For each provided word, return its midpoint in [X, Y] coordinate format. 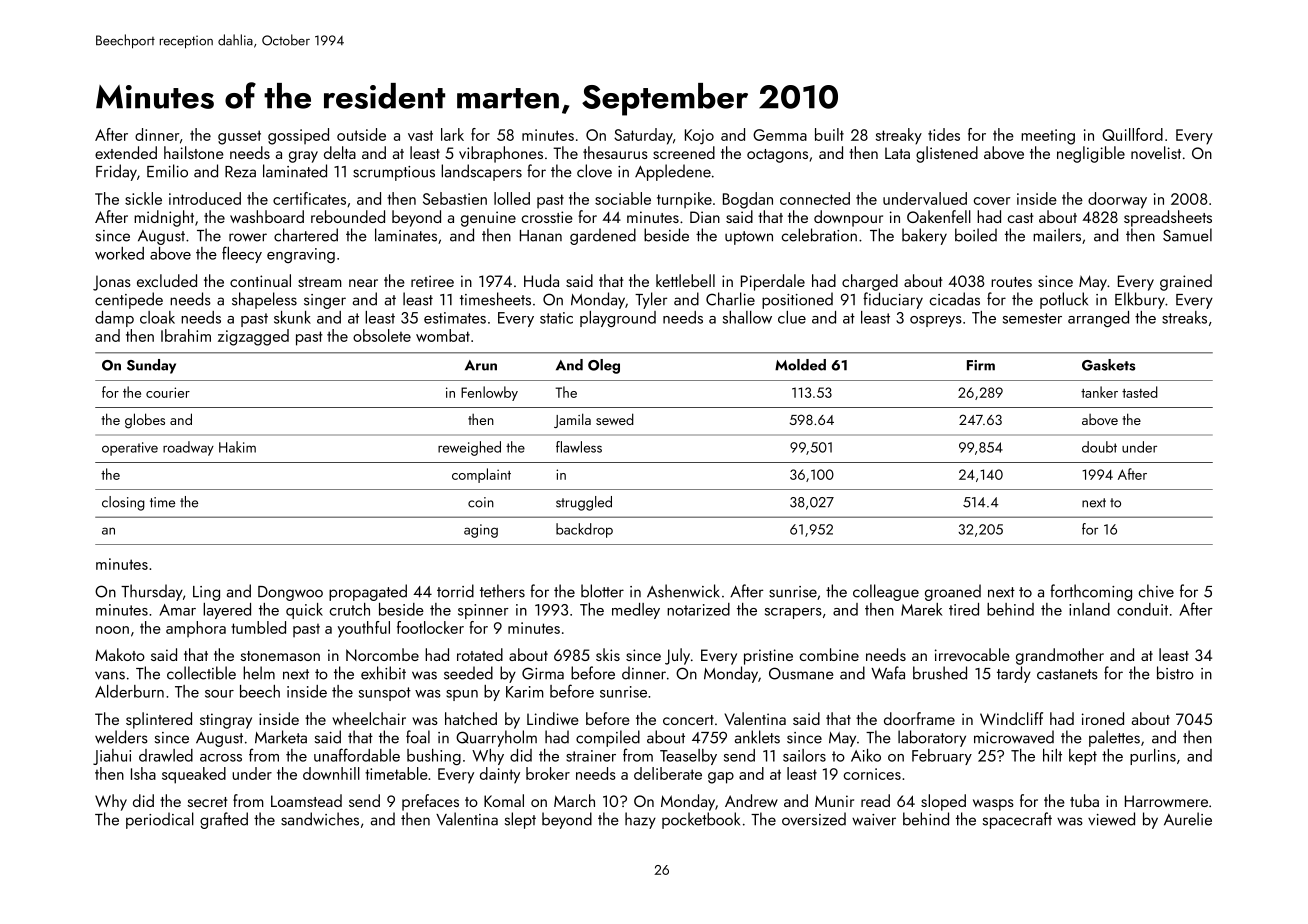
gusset [239, 137]
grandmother [1060, 656]
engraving [301, 255]
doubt [1099, 447]
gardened [603, 236]
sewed [615, 419]
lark [452, 134]
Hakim [237, 447]
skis [608, 654]
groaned [953, 592]
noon [112, 630]
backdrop [584, 530]
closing [123, 503]
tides [944, 134]
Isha [143, 773]
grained [1186, 282]
